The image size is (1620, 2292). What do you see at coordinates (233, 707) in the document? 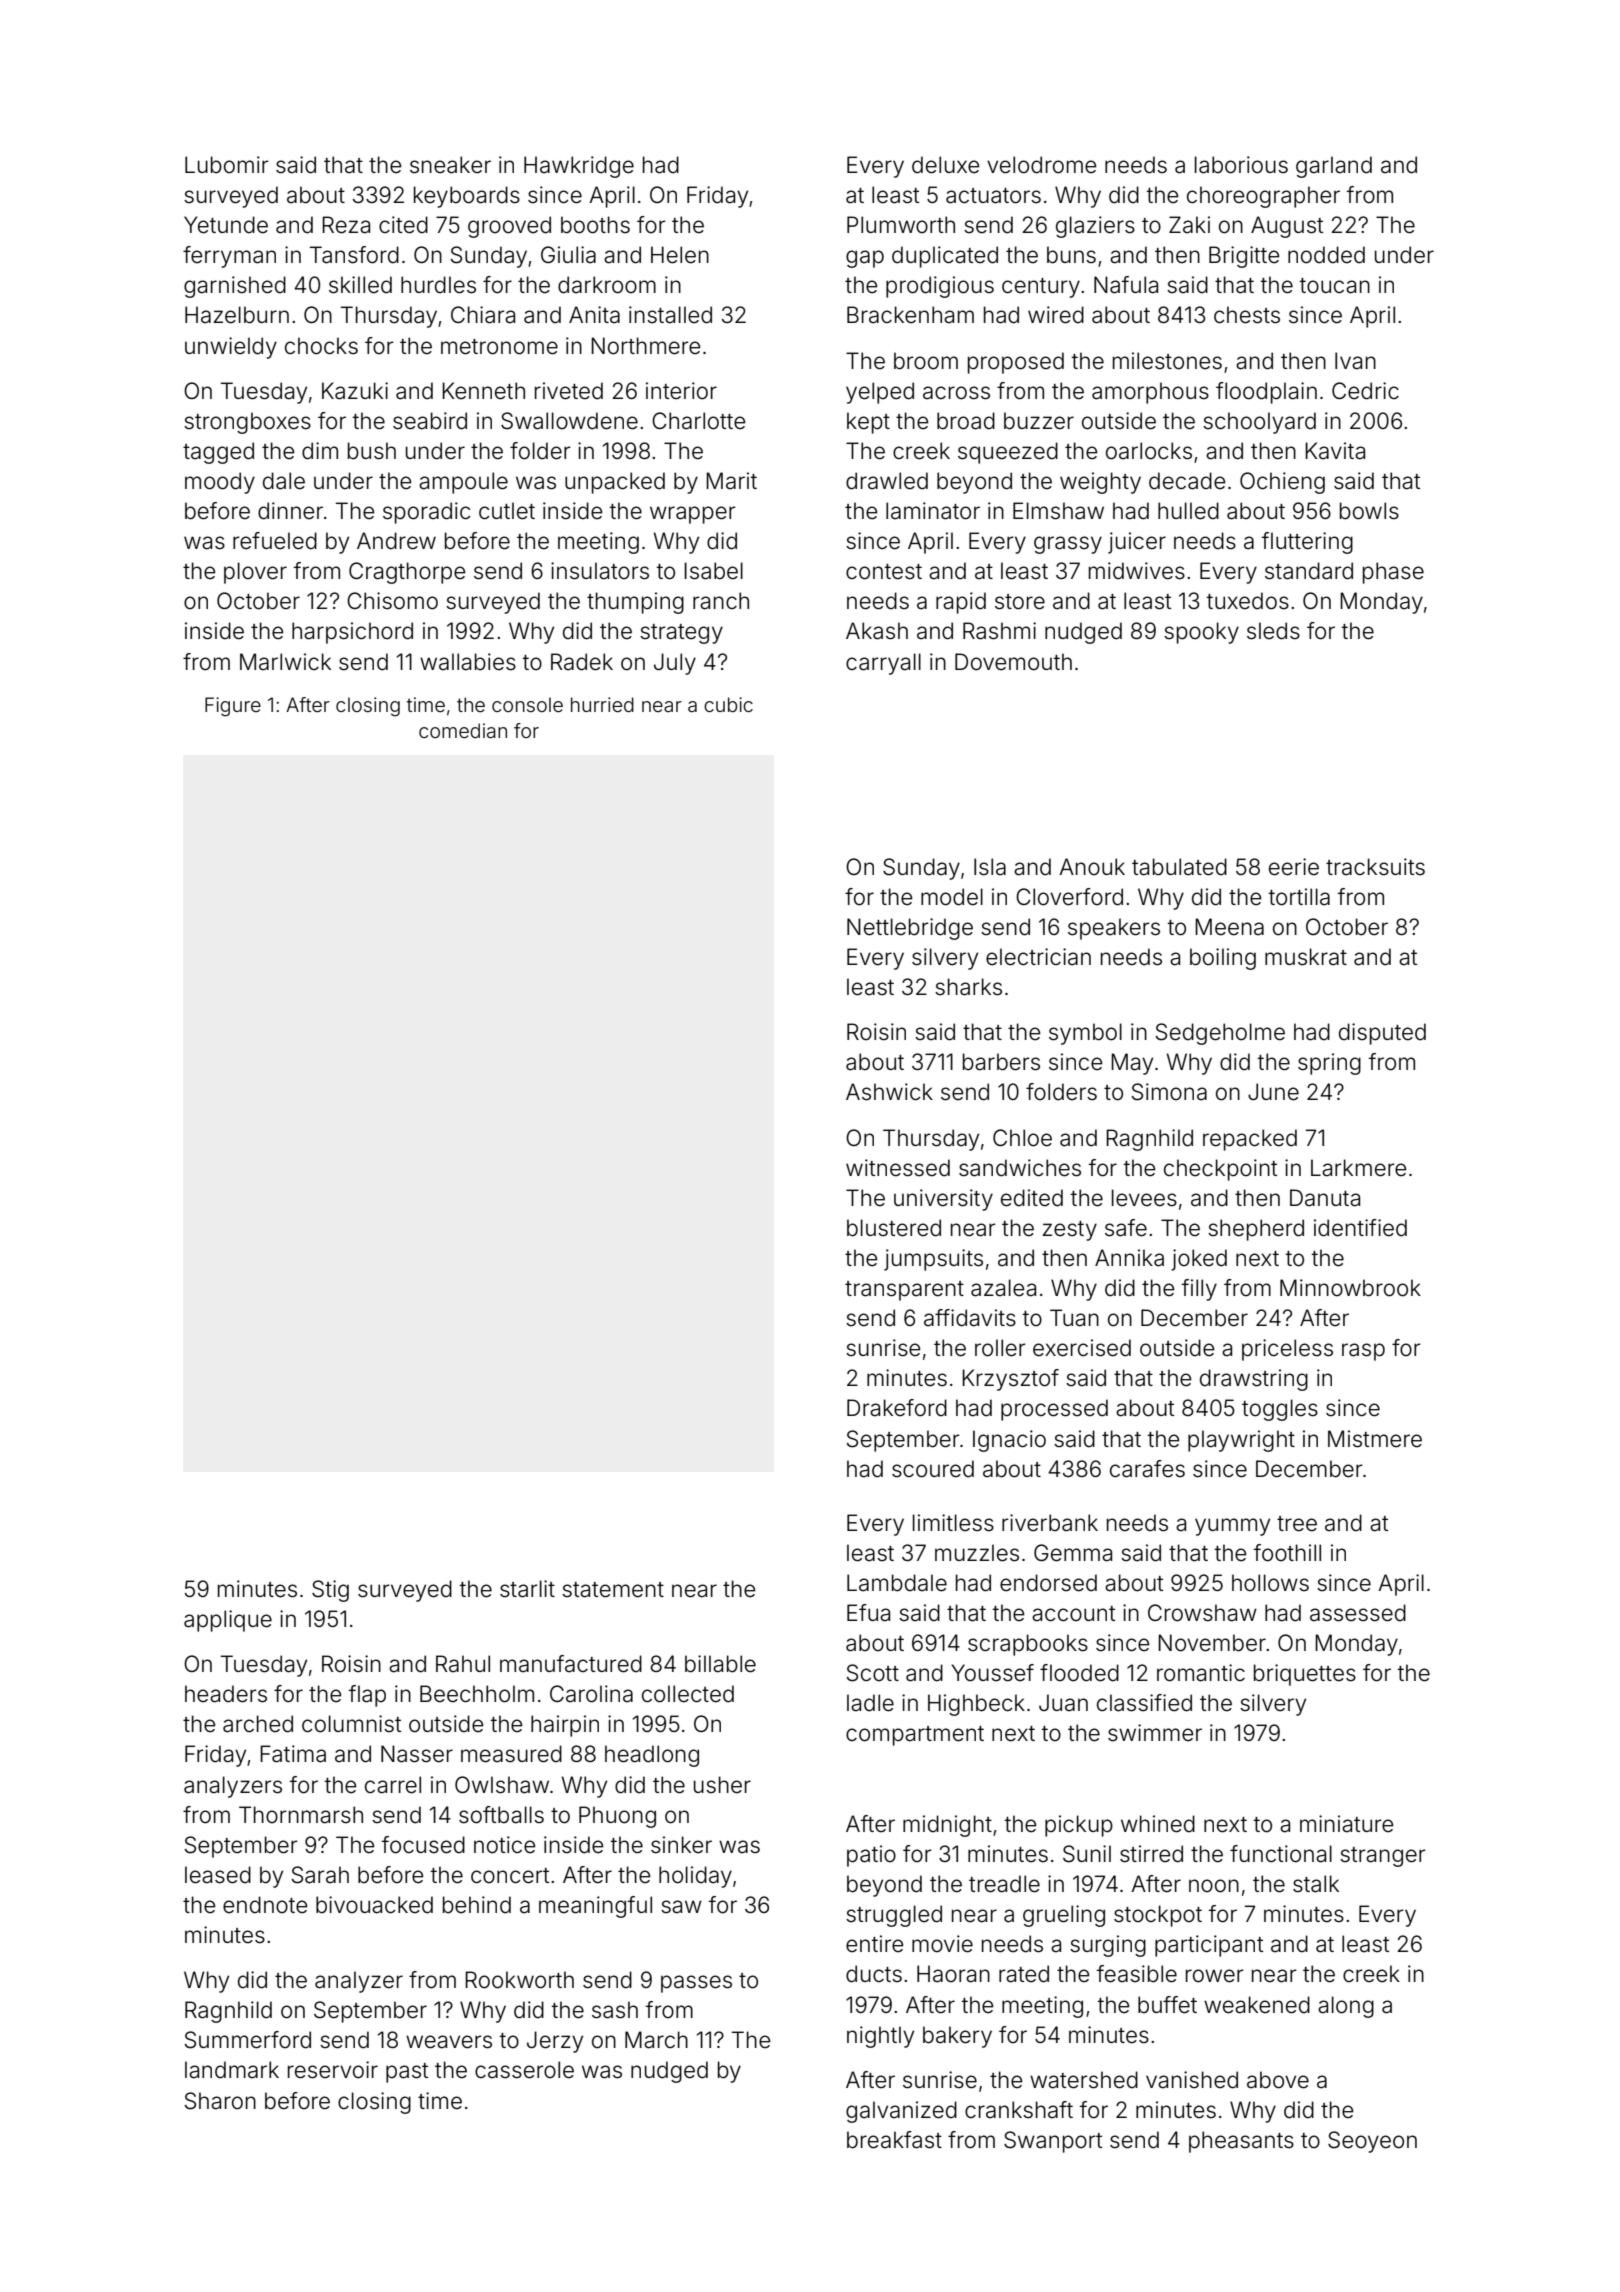
I see `Figure` at bounding box center [233, 707].
